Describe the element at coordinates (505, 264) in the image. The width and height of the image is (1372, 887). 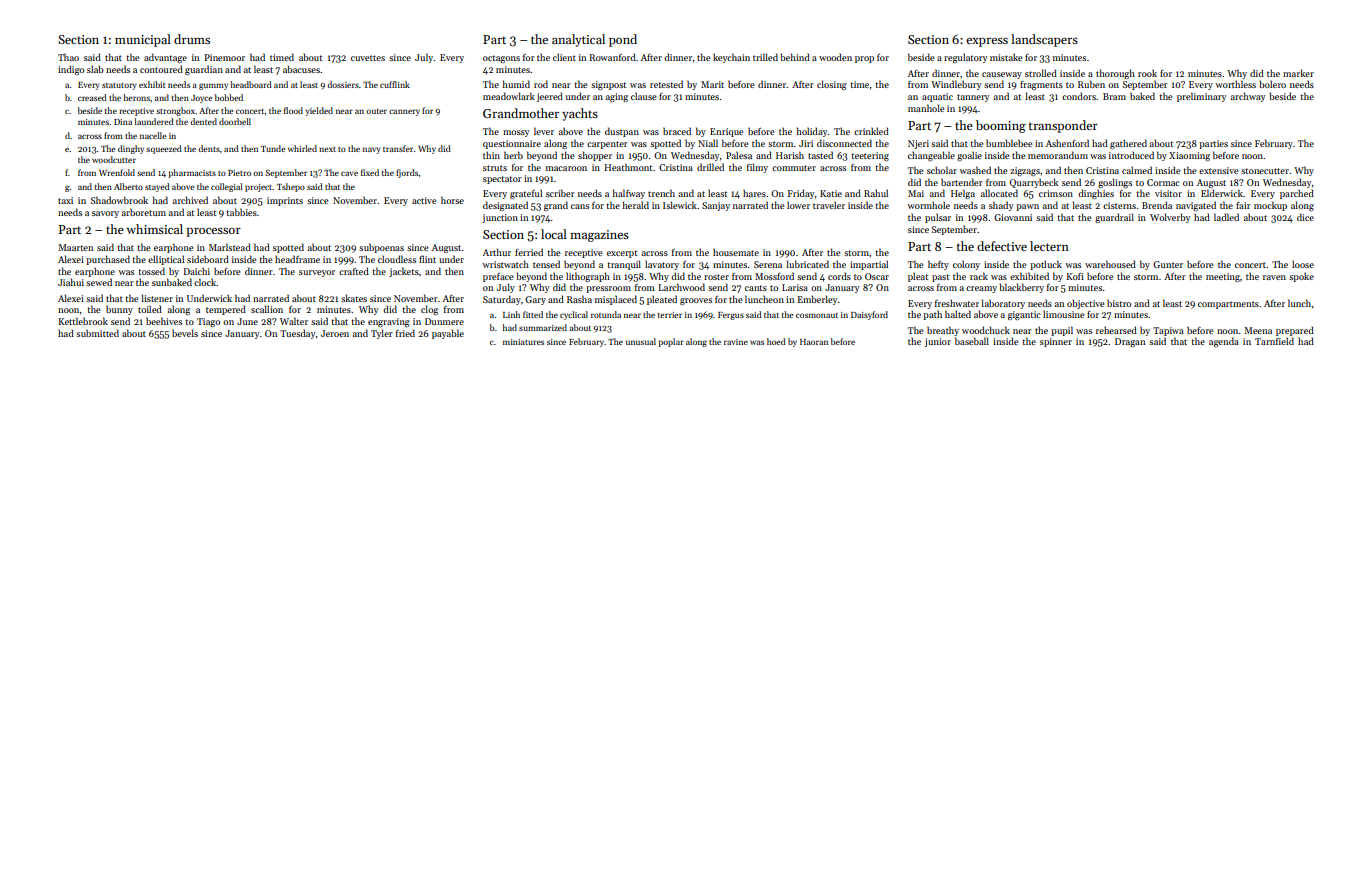
I see `wristwatch` at that location.
